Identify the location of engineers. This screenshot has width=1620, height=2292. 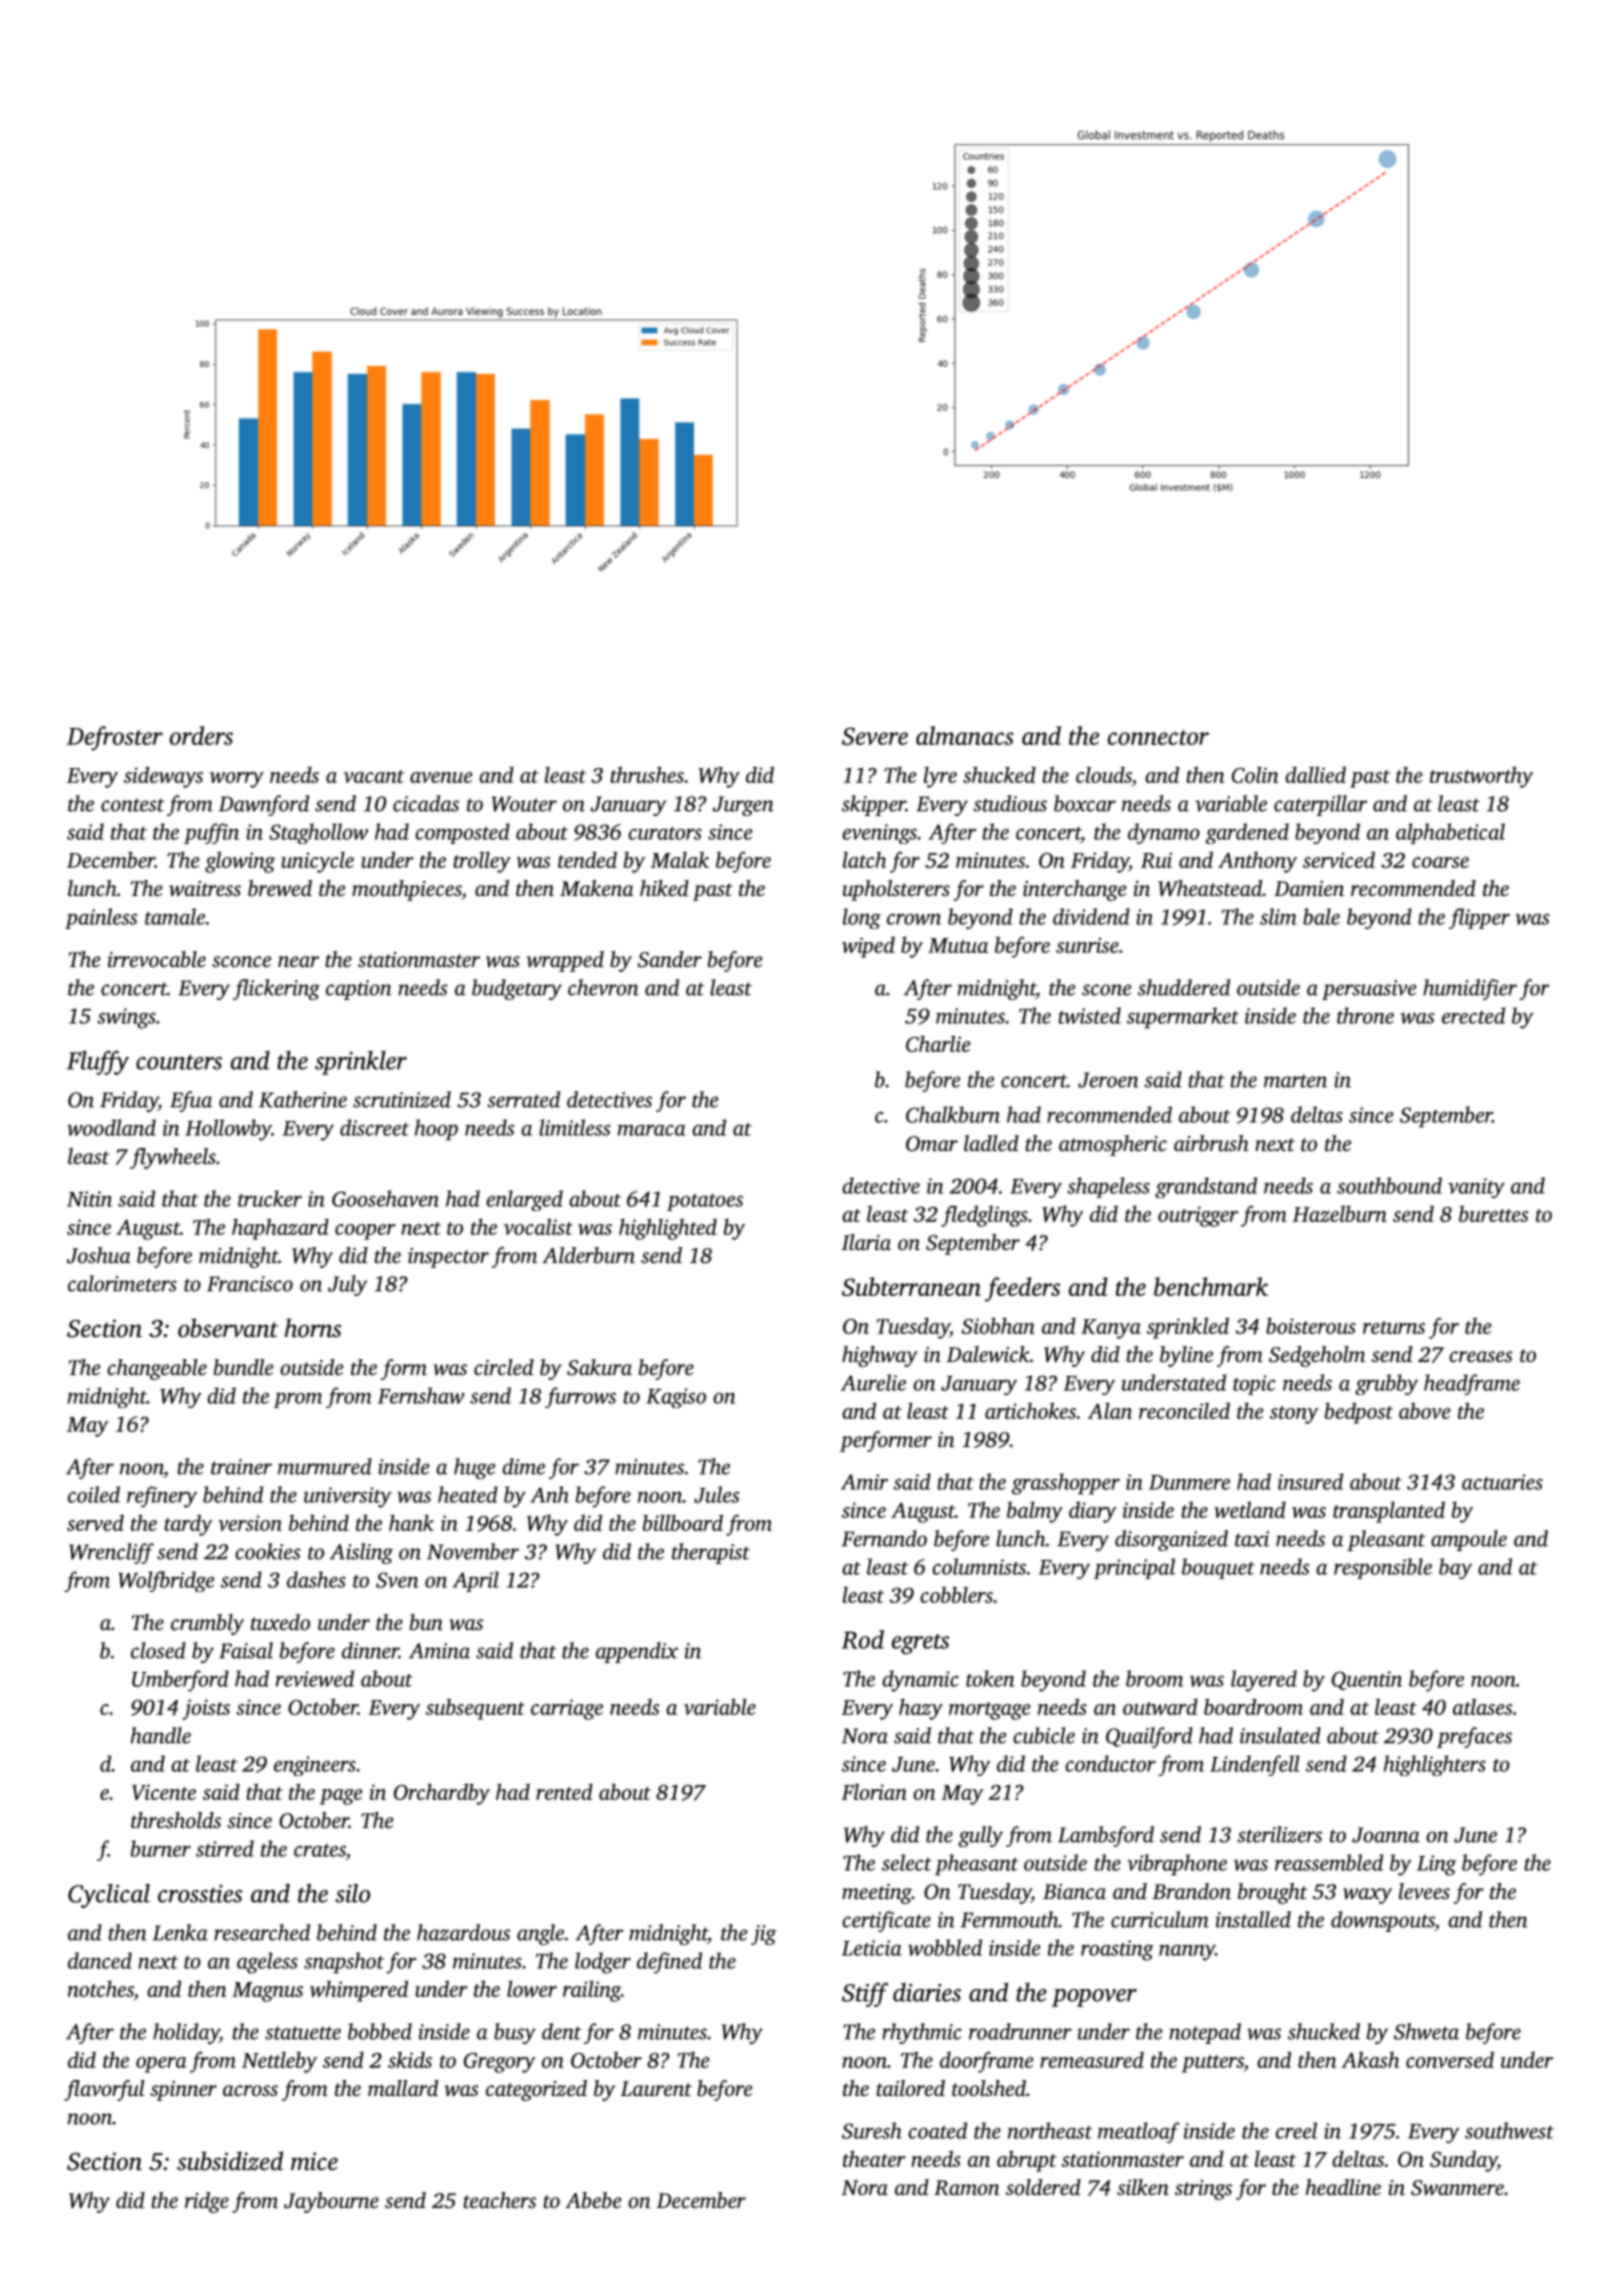
(315, 1766).
